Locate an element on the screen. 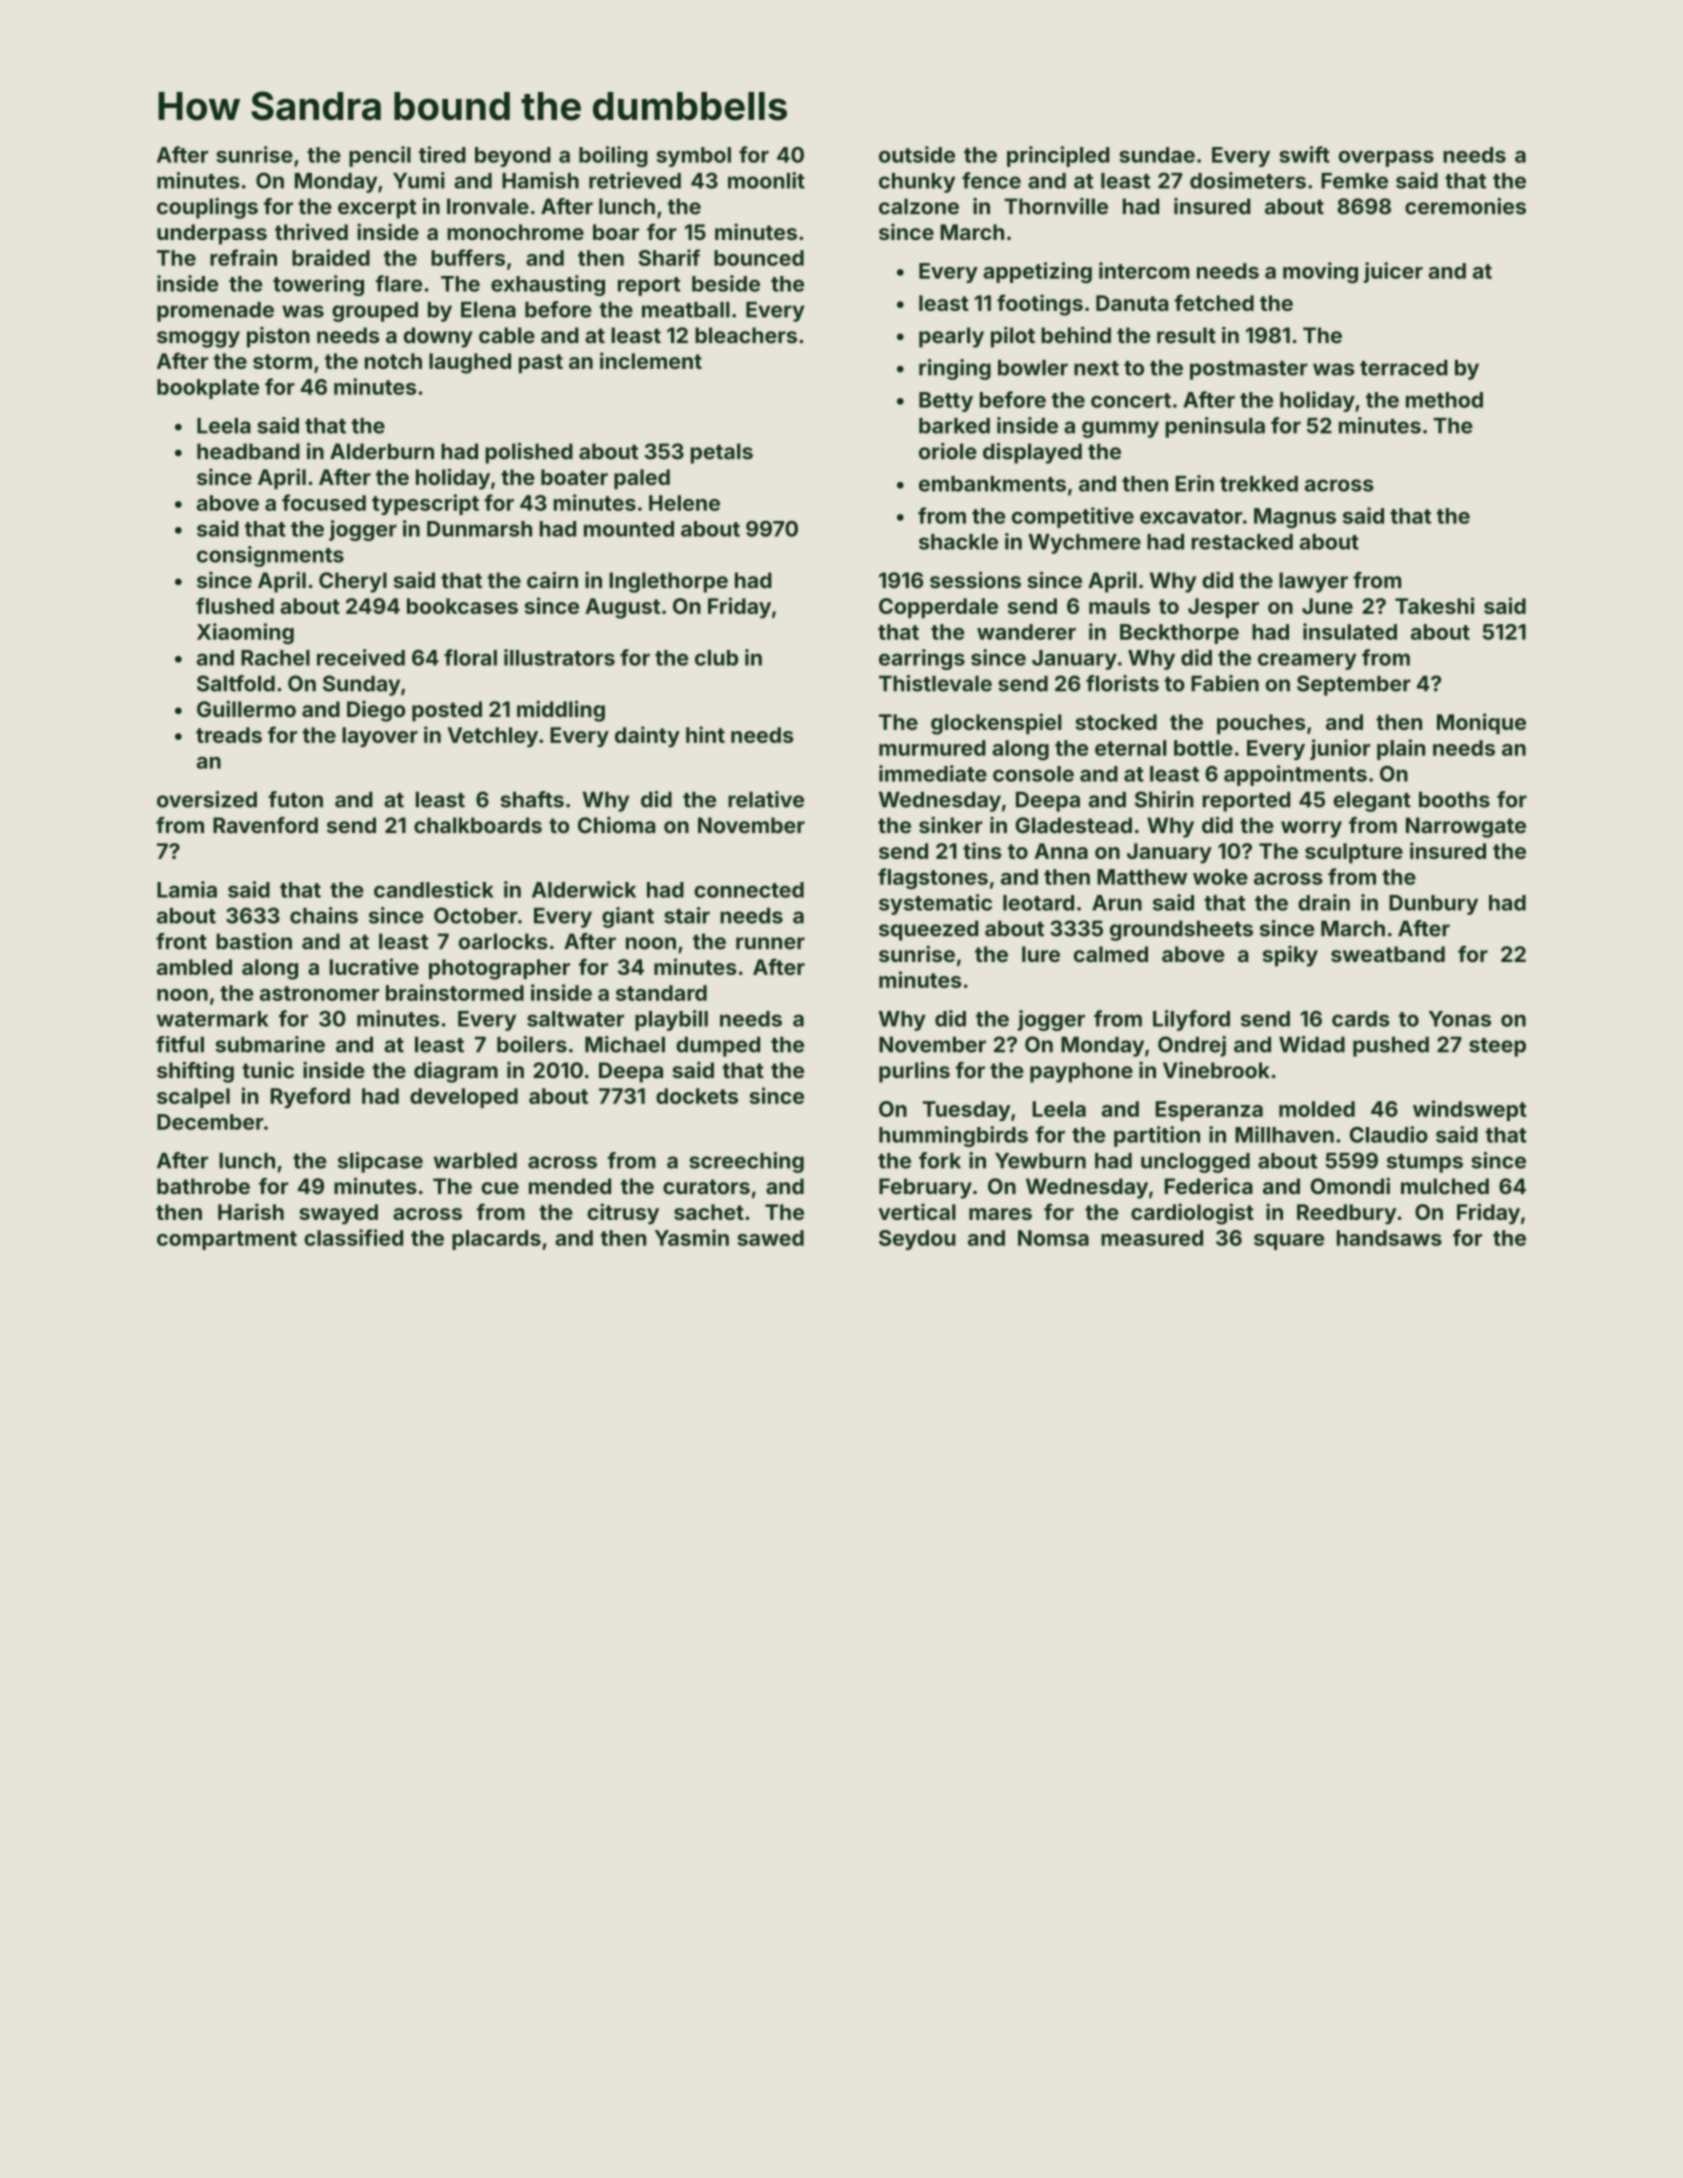 The height and width of the screenshot is (2178, 1683). grouped is located at coordinates (375, 312).
